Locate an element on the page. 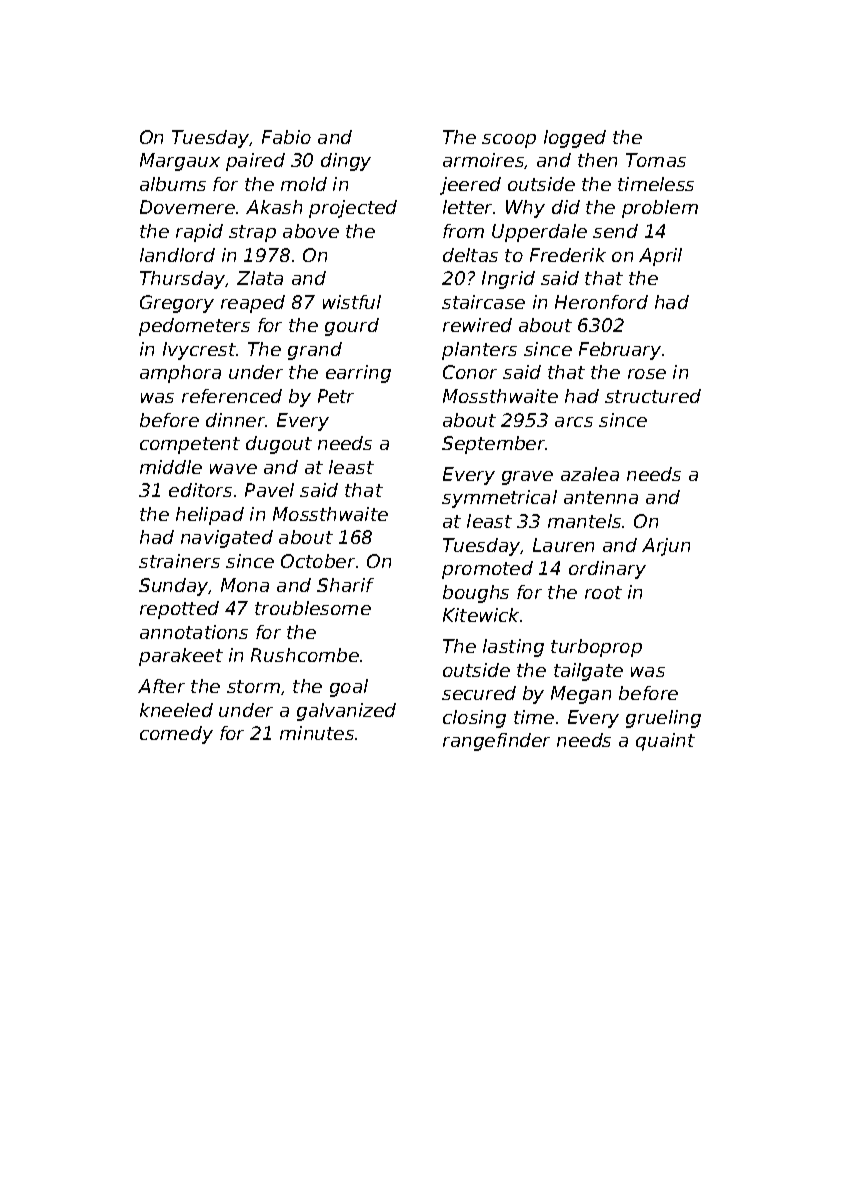 This document has width=842, height=1195. Fabio is located at coordinates (286, 137).
